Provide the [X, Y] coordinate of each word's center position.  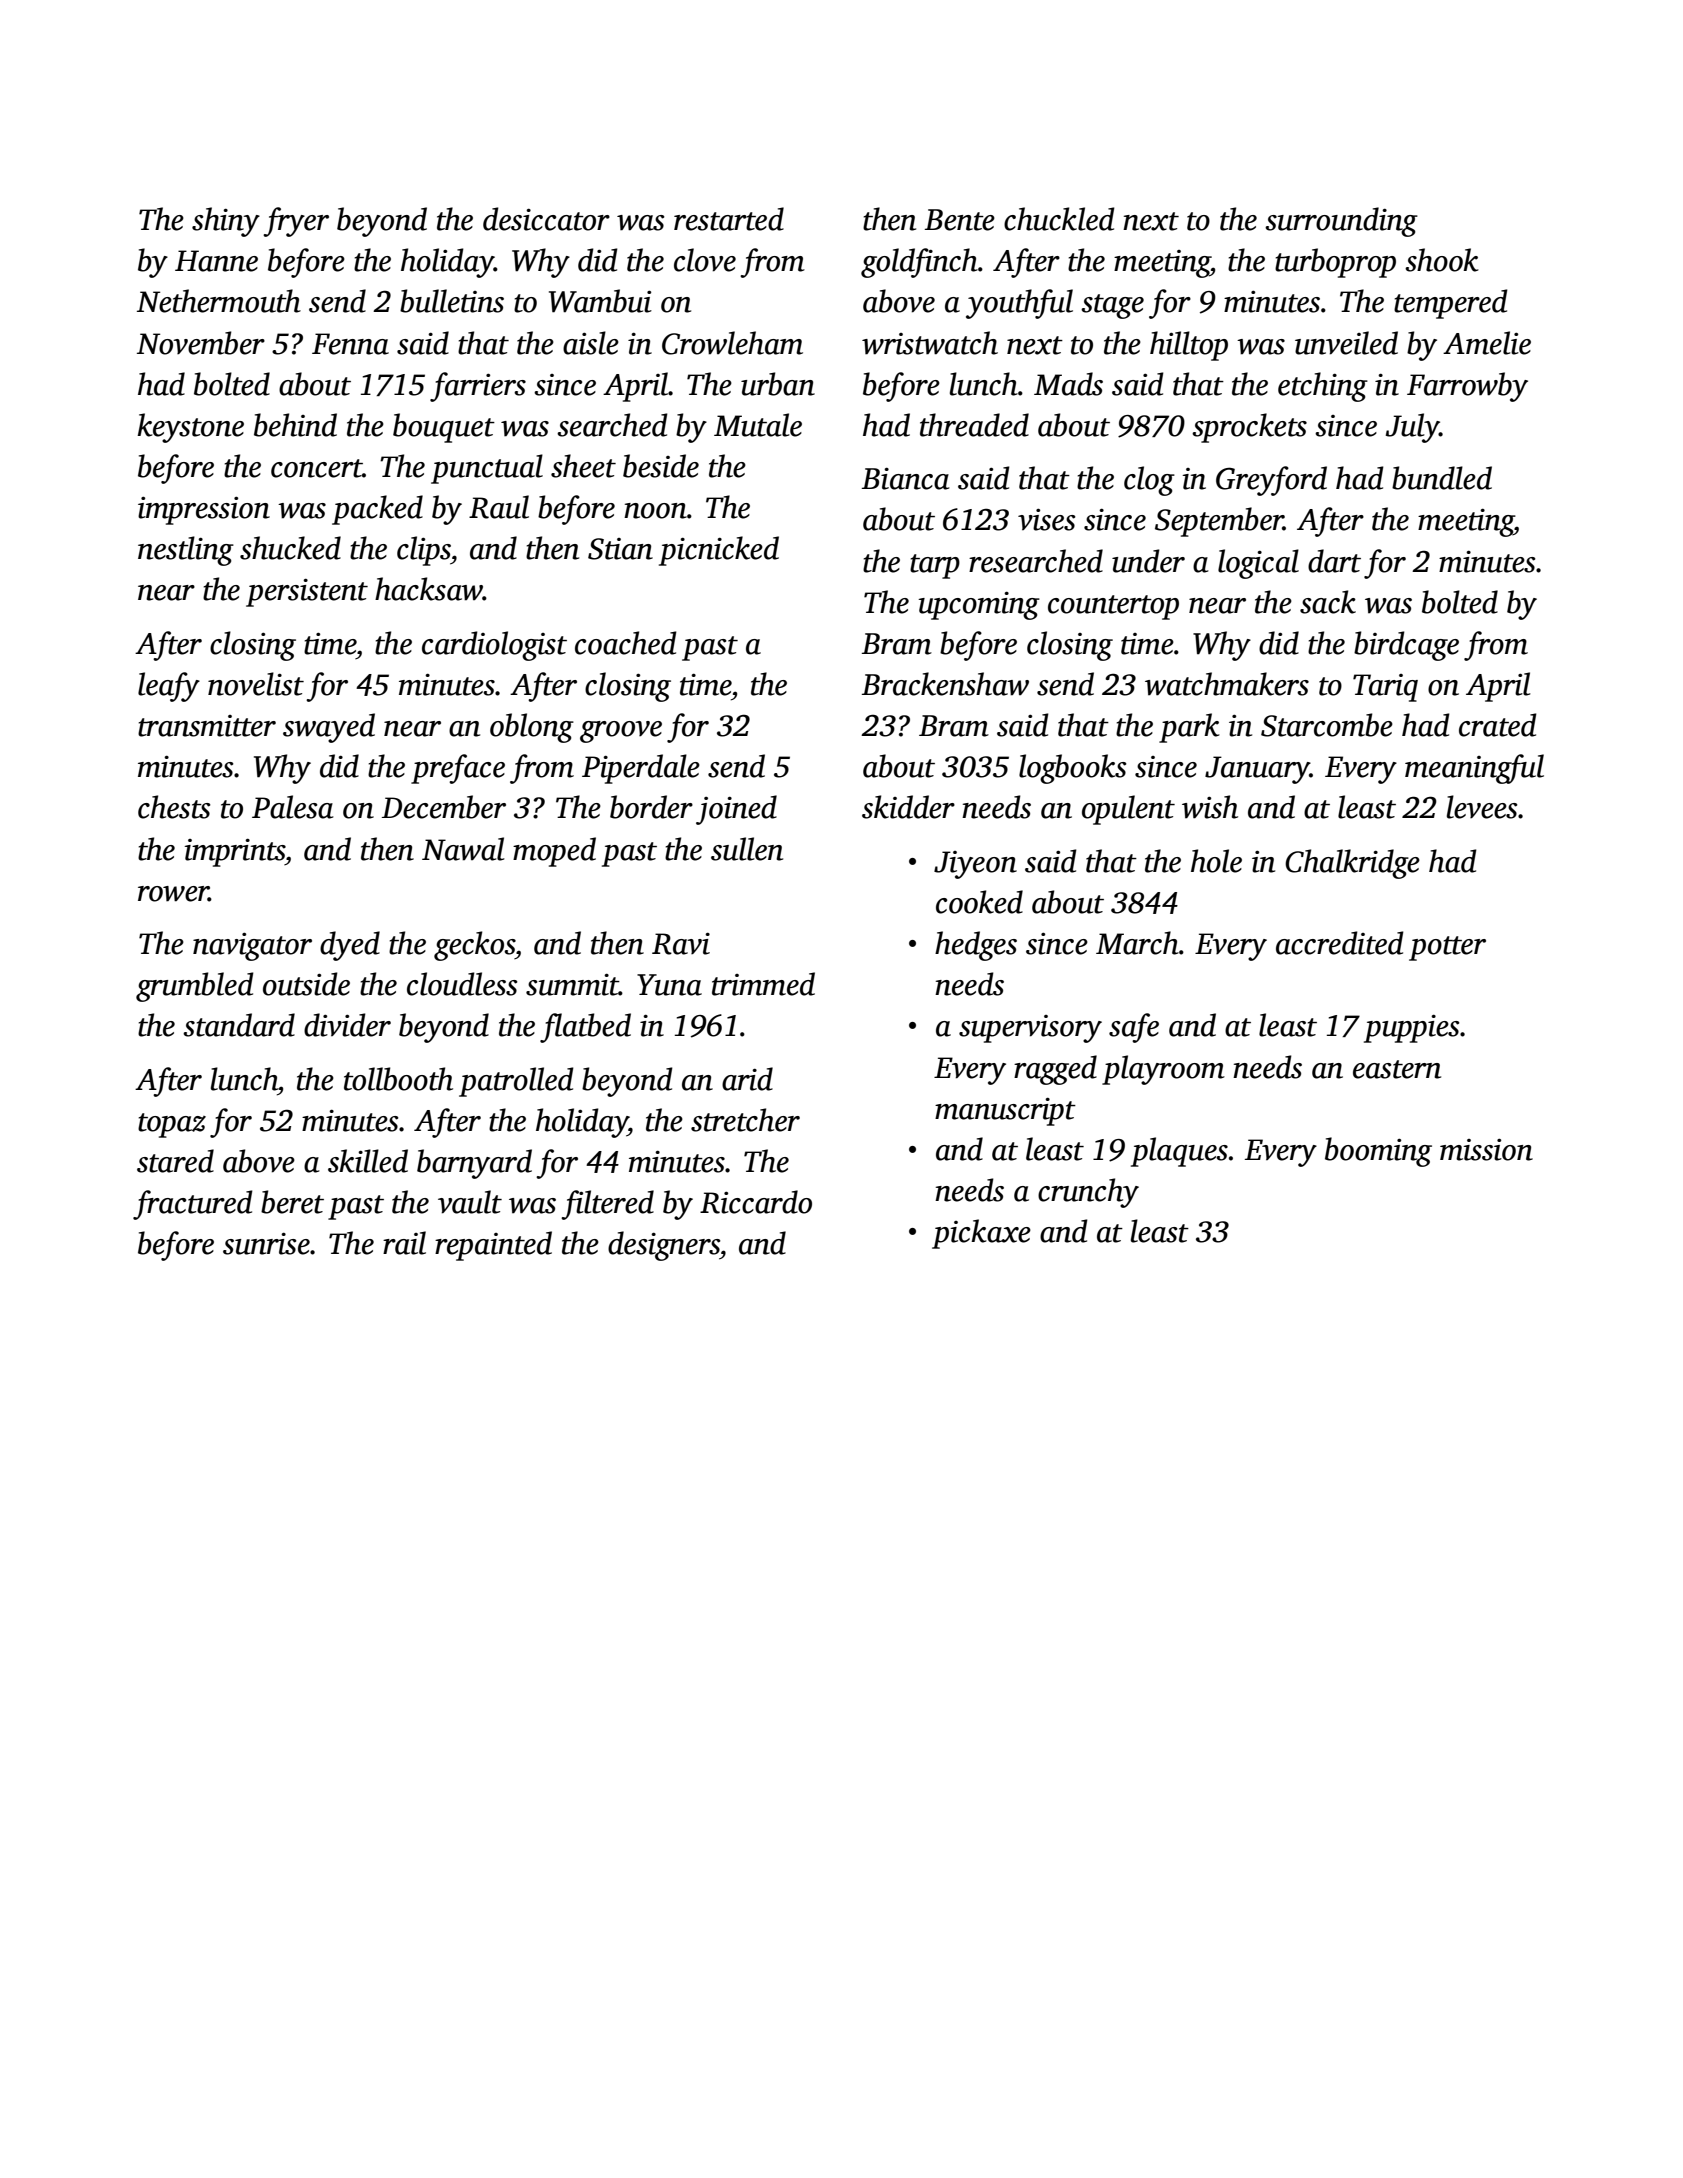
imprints [234, 853]
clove [705, 260]
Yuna [669, 985]
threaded [974, 425]
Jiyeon [975, 865]
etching [1323, 387]
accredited [1340, 943]
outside [306, 984]
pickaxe [981, 1234]
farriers [478, 387]
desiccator [546, 219]
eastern [1397, 1069]
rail [404, 1243]
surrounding [1341, 222]
